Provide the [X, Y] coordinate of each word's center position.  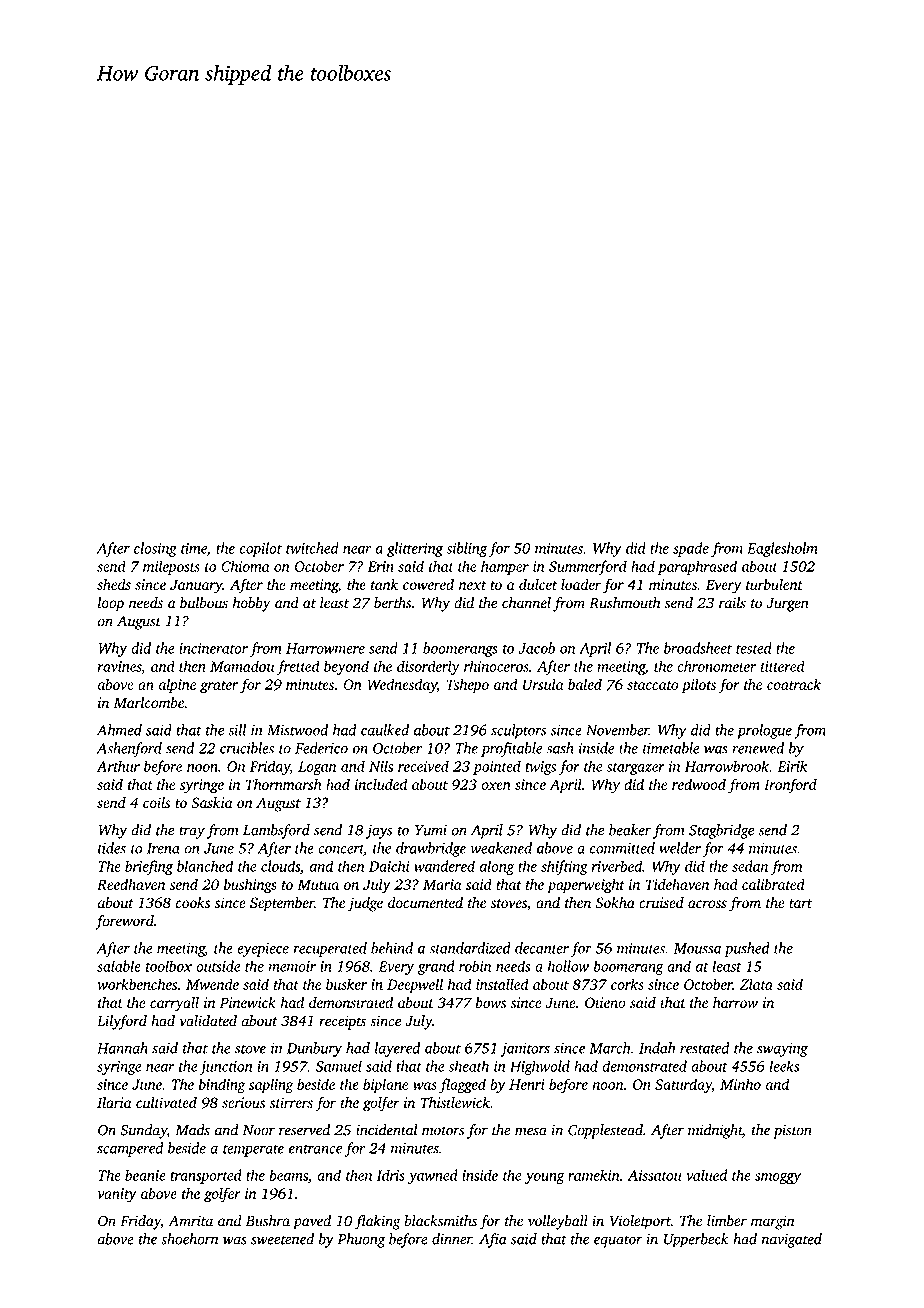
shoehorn [189, 1239]
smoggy [778, 1178]
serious [243, 1102]
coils [156, 803]
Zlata [756, 984]
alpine [177, 686]
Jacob [536, 648]
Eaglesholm [782, 549]
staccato [652, 685]
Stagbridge [721, 831]
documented [425, 903]
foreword [124, 922]
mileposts [171, 567]
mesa [531, 1131]
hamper [505, 567]
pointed [497, 767]
